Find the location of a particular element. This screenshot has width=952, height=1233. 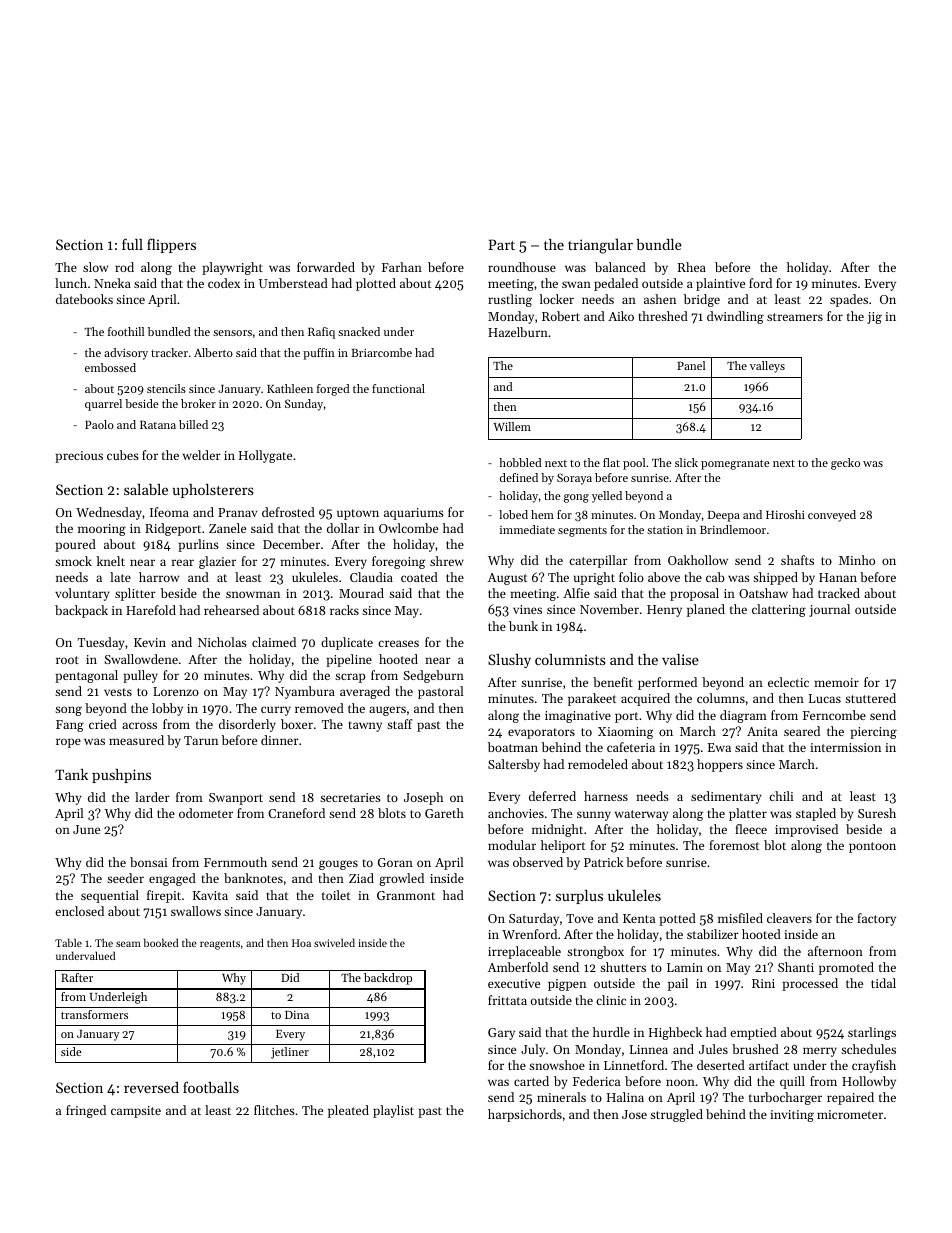

aquariums is located at coordinates (414, 514).
